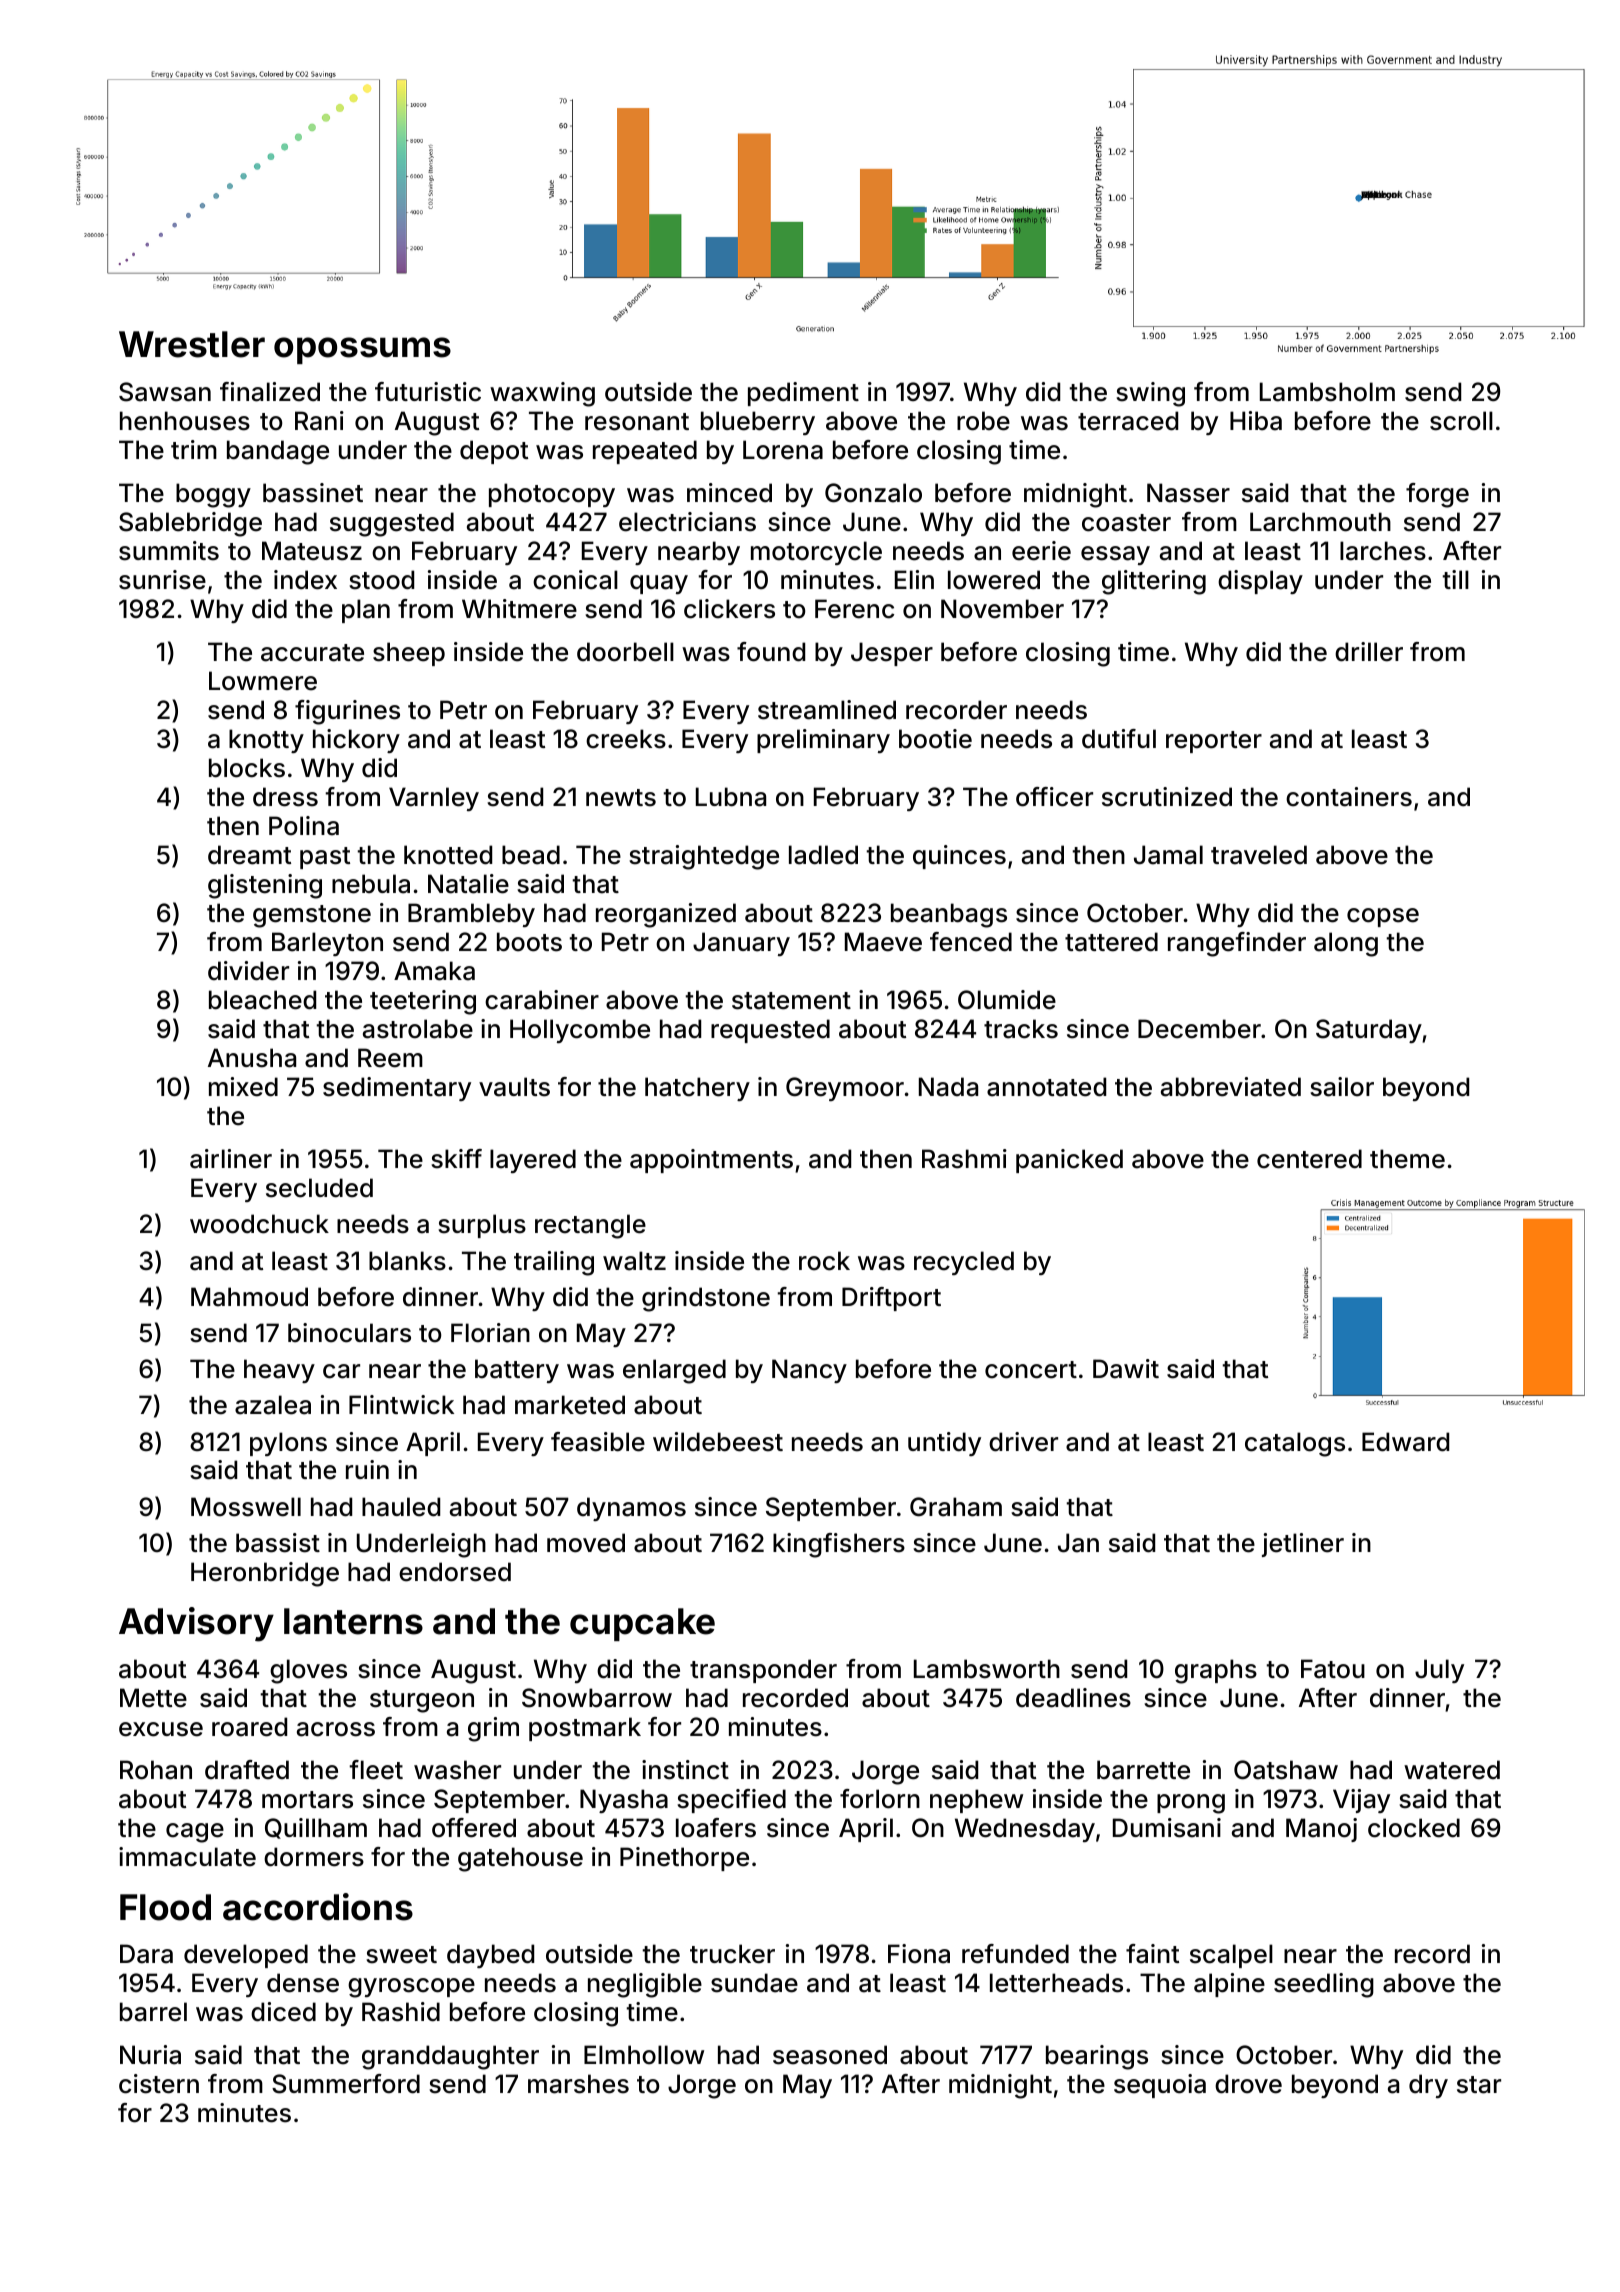 The image size is (1620, 2292). Describe the element at coordinates (830, 2055) in the screenshot. I see `seasoned` at that location.
